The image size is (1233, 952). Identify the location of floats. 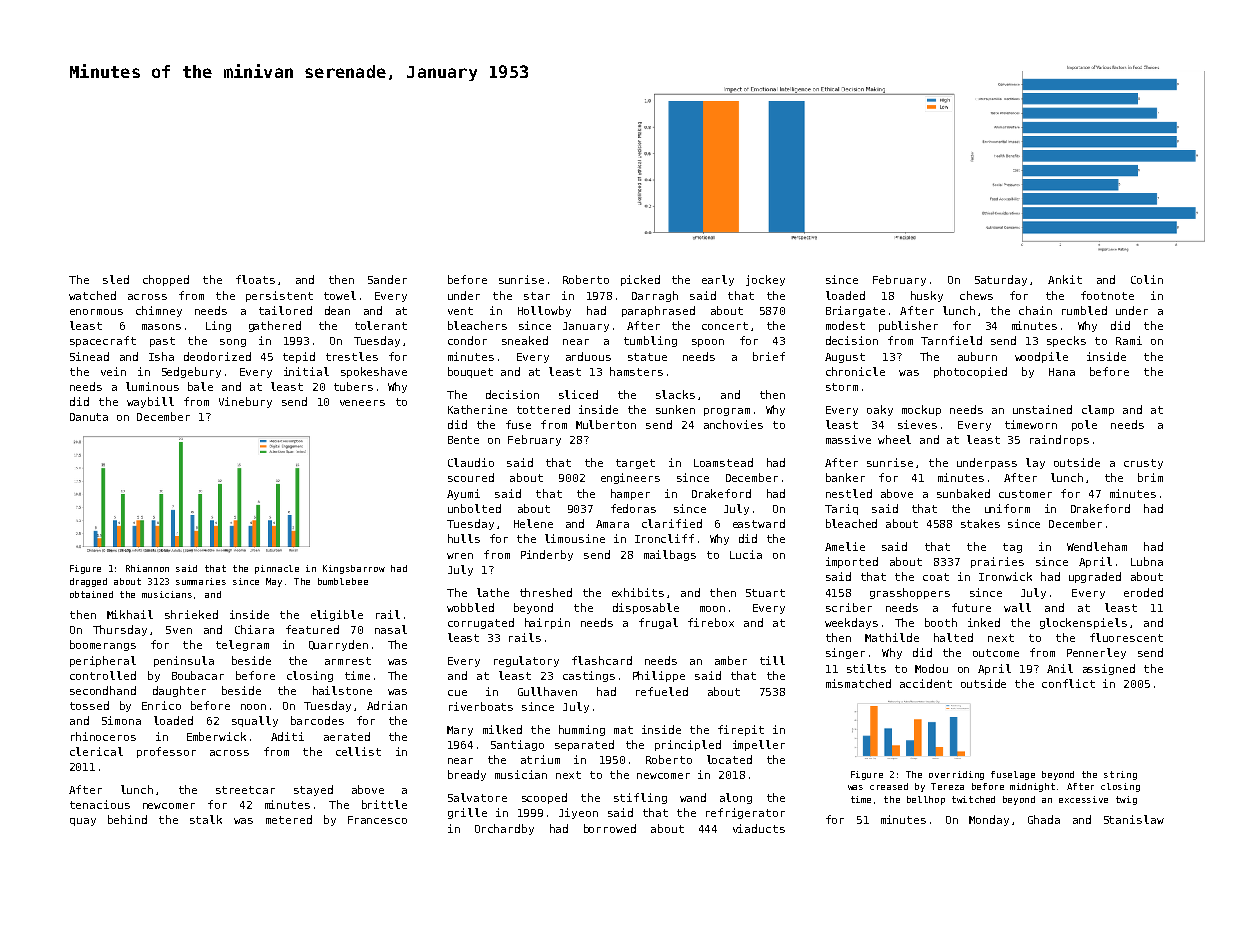
(255, 279).
